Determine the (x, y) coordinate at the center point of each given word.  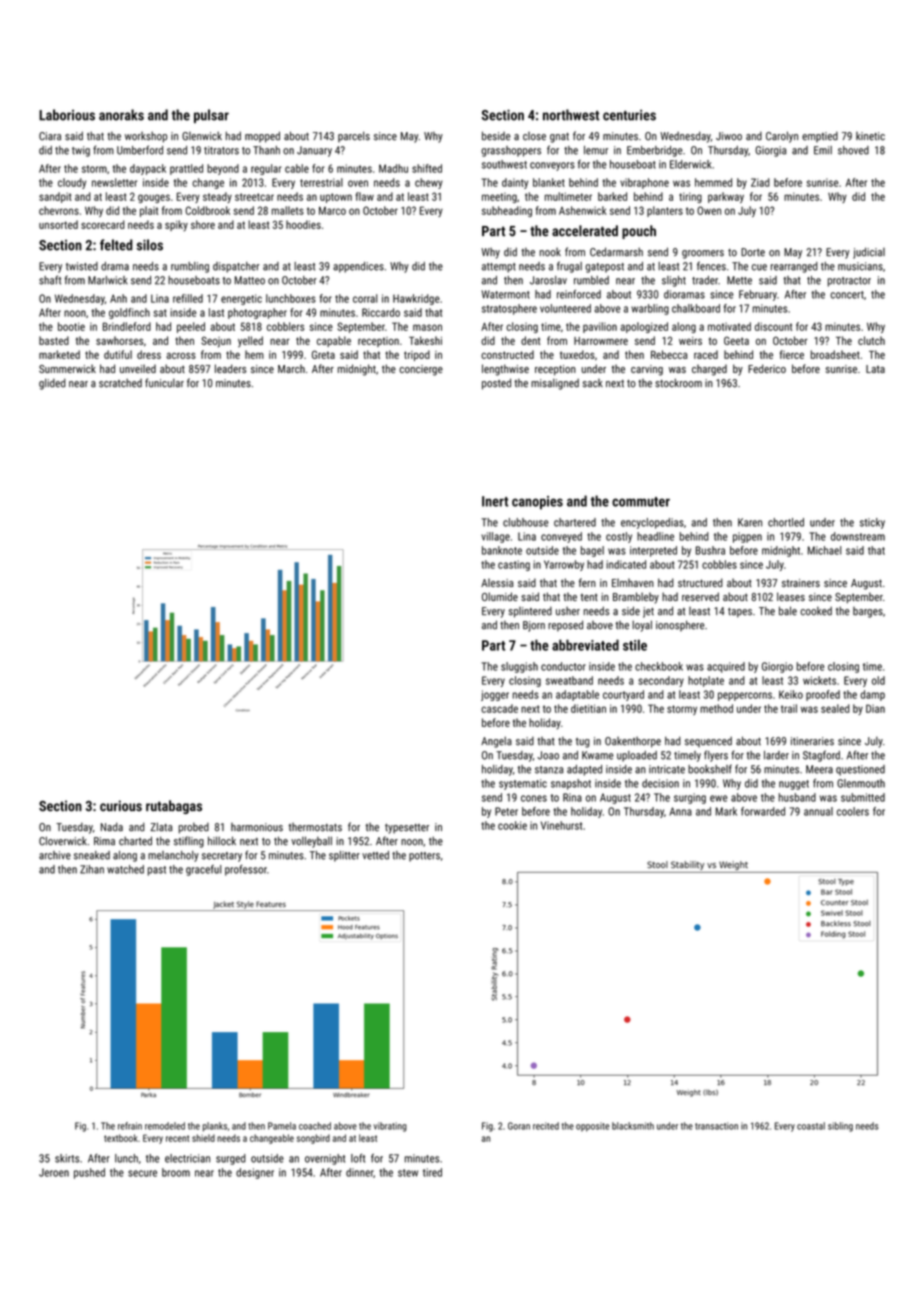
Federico (767, 368)
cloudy (72, 183)
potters (424, 857)
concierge (421, 370)
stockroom (678, 383)
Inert (495, 501)
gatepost (604, 268)
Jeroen (54, 1172)
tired (432, 1172)
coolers (853, 811)
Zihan (92, 869)
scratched (120, 383)
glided (52, 384)
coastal (811, 1126)
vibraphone (644, 183)
